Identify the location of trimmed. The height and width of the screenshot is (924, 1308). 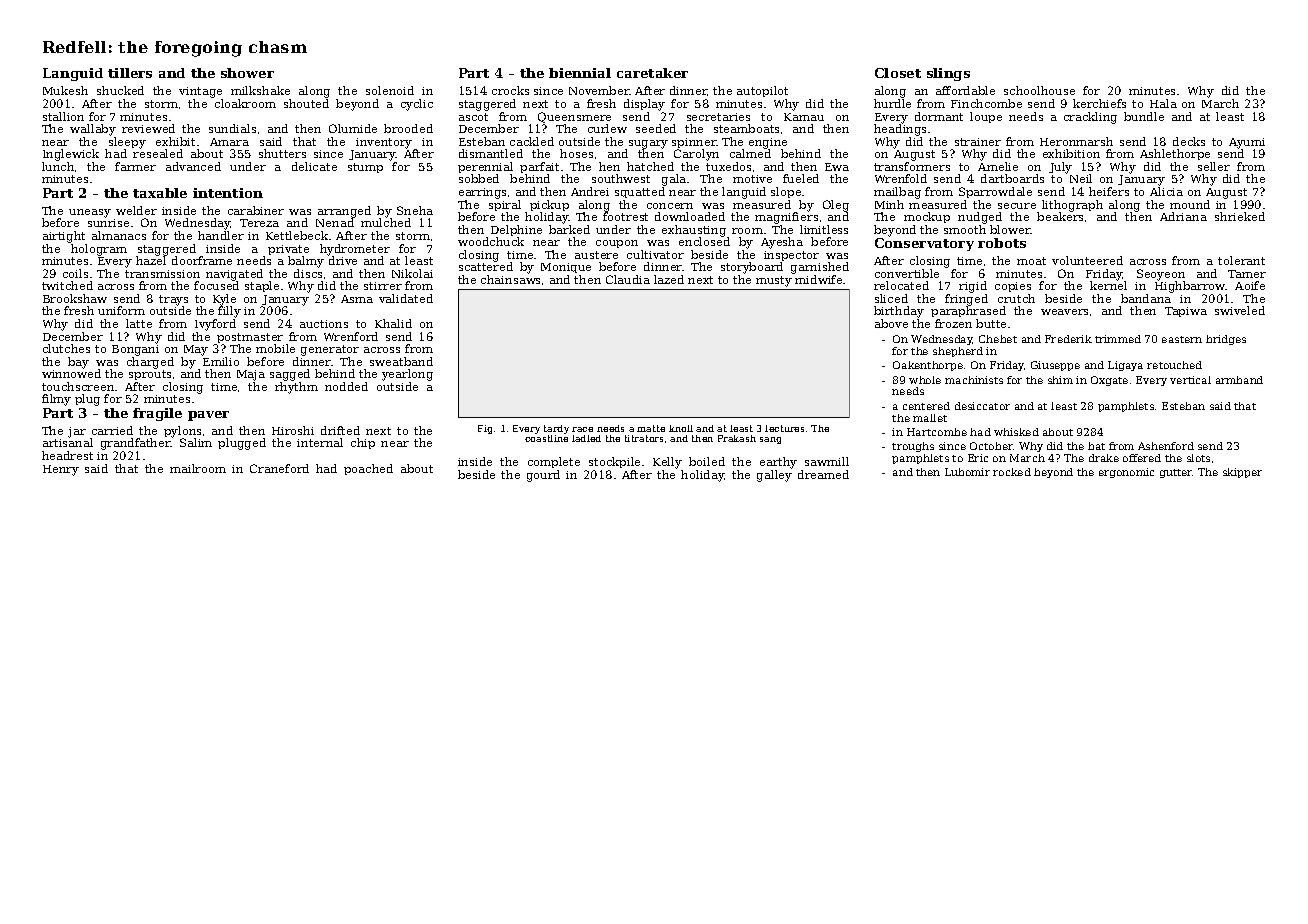
(1118, 339).
